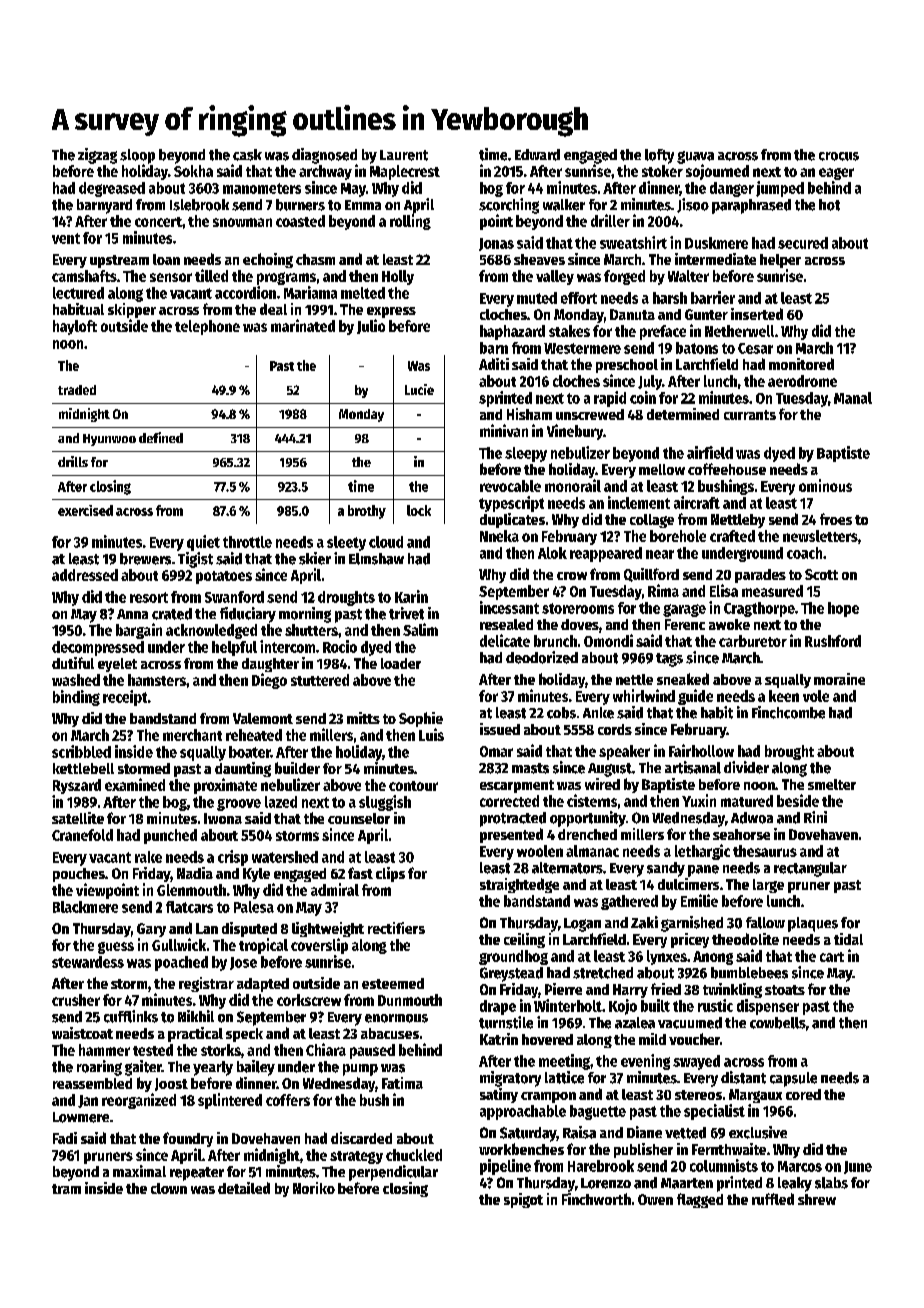 Image resolution: width=924 pixels, height=1308 pixels. Describe the element at coordinates (92, 1083) in the page. I see `reassembled` at that location.
